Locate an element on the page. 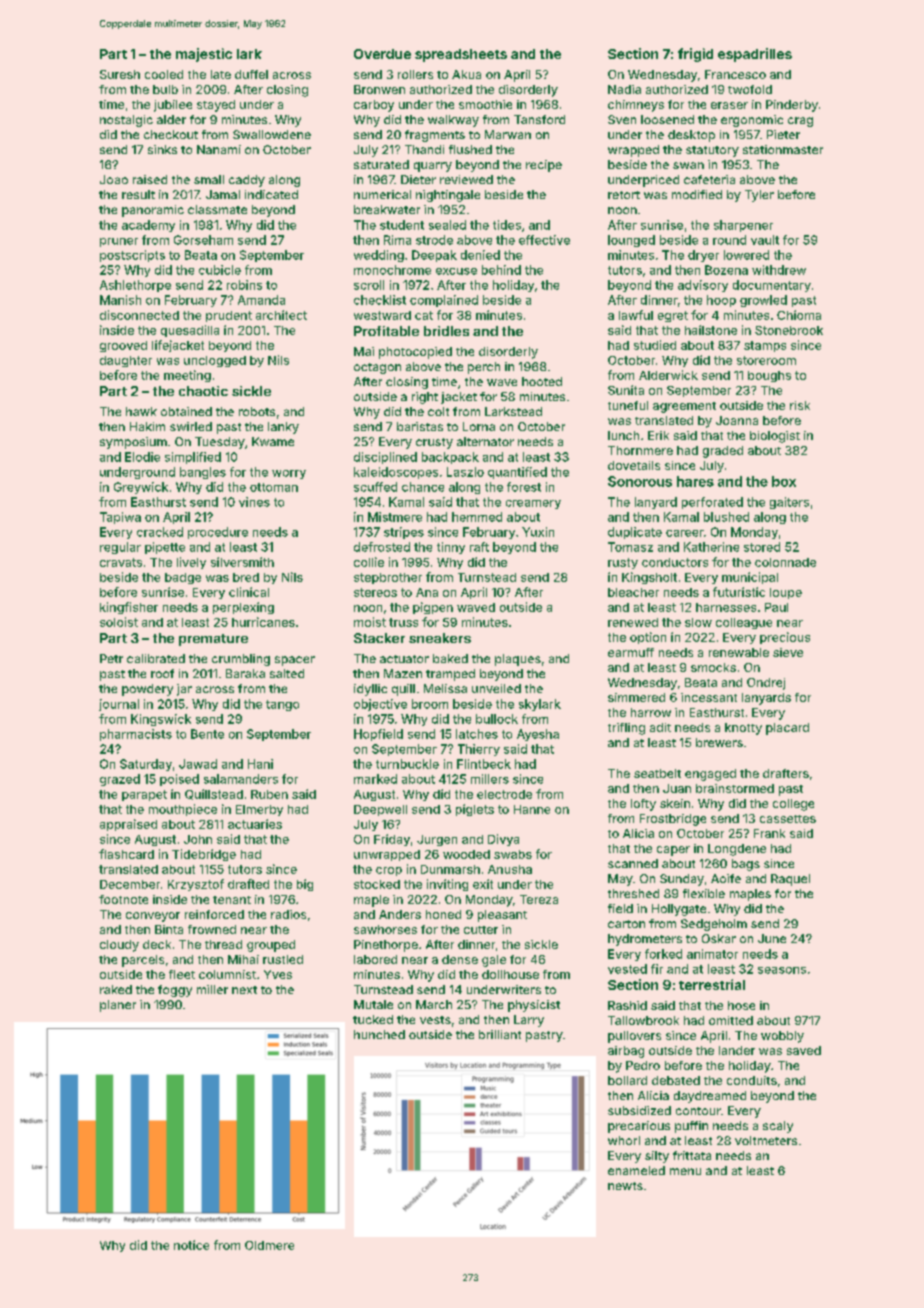  hares is located at coordinates (695, 481).
